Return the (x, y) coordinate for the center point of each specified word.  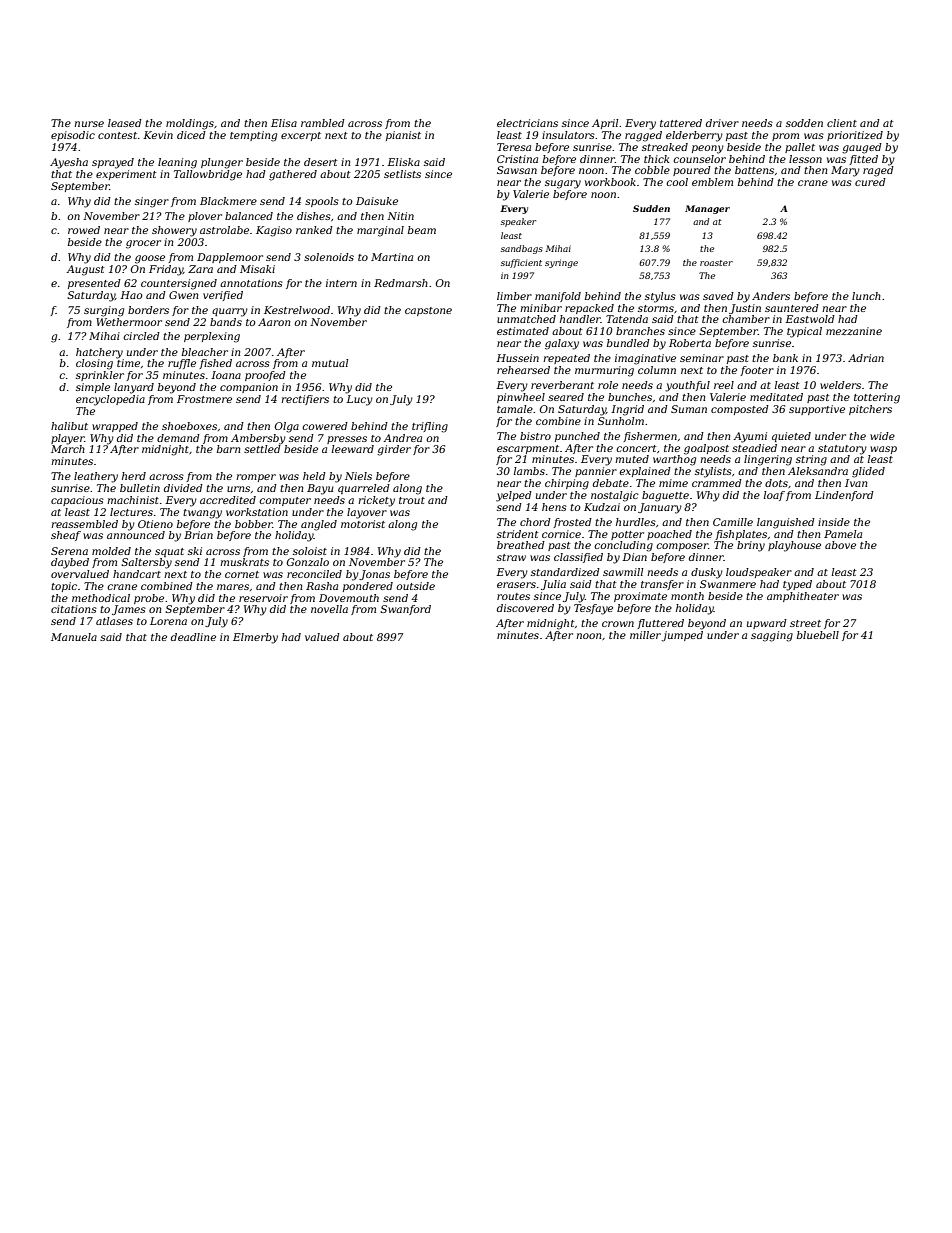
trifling (430, 427)
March (68, 449)
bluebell (818, 635)
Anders (771, 296)
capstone (428, 311)
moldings (190, 124)
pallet (800, 148)
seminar (702, 358)
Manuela (74, 637)
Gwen (183, 295)
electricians (527, 123)
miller (646, 636)
